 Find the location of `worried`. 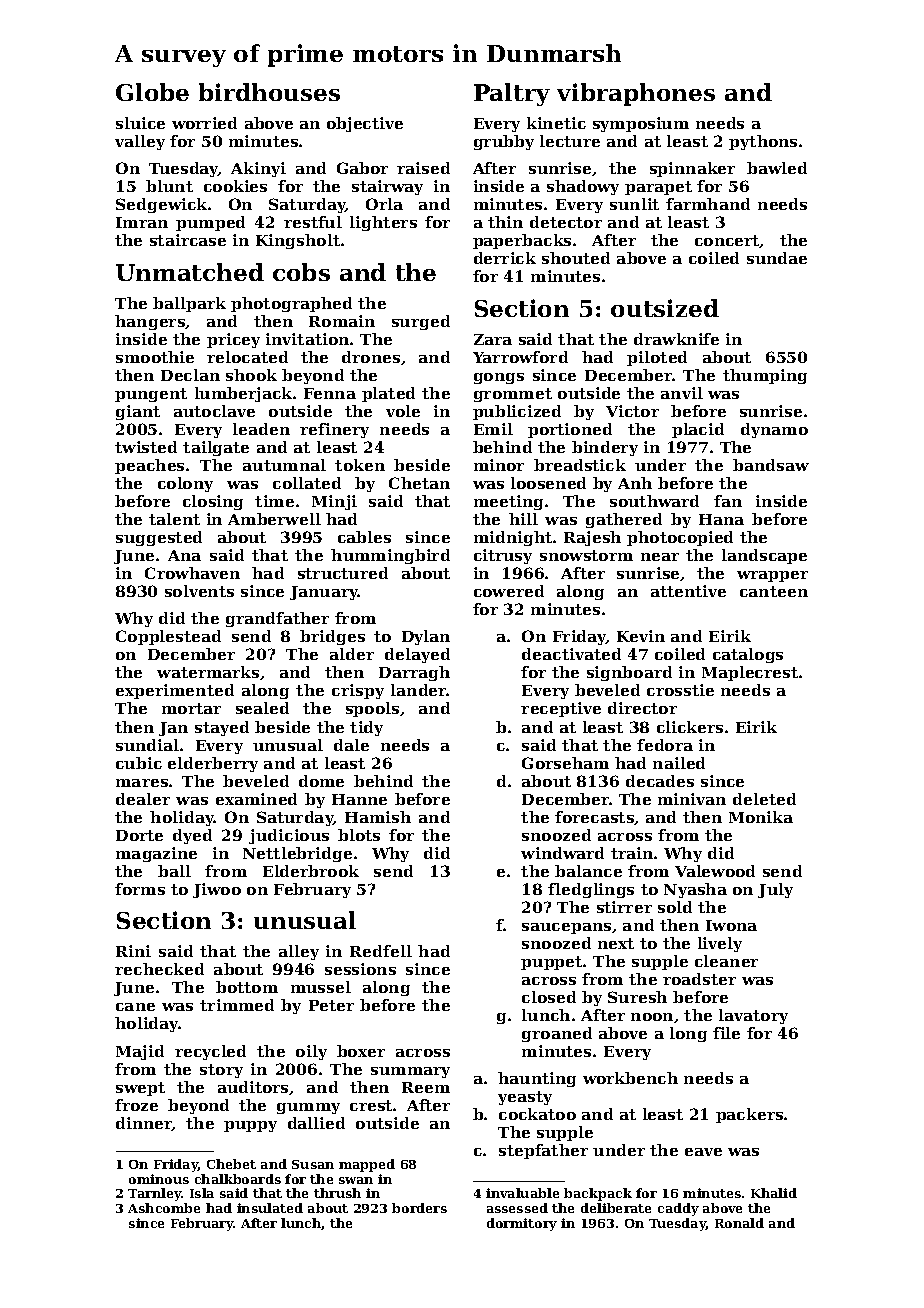

worried is located at coordinates (204, 123).
